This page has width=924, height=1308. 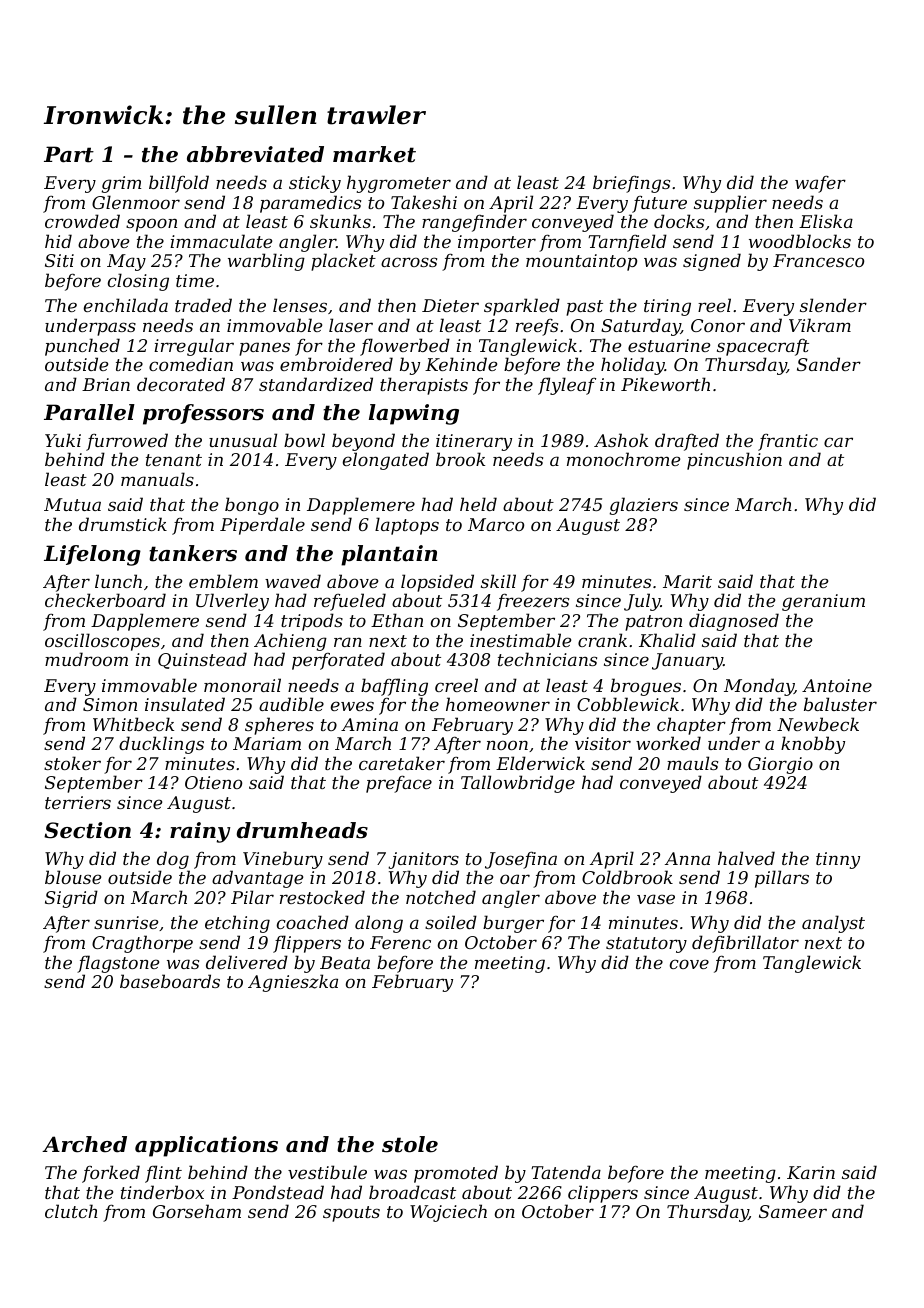 What do you see at coordinates (72, 504) in the page?
I see `Mutua` at bounding box center [72, 504].
